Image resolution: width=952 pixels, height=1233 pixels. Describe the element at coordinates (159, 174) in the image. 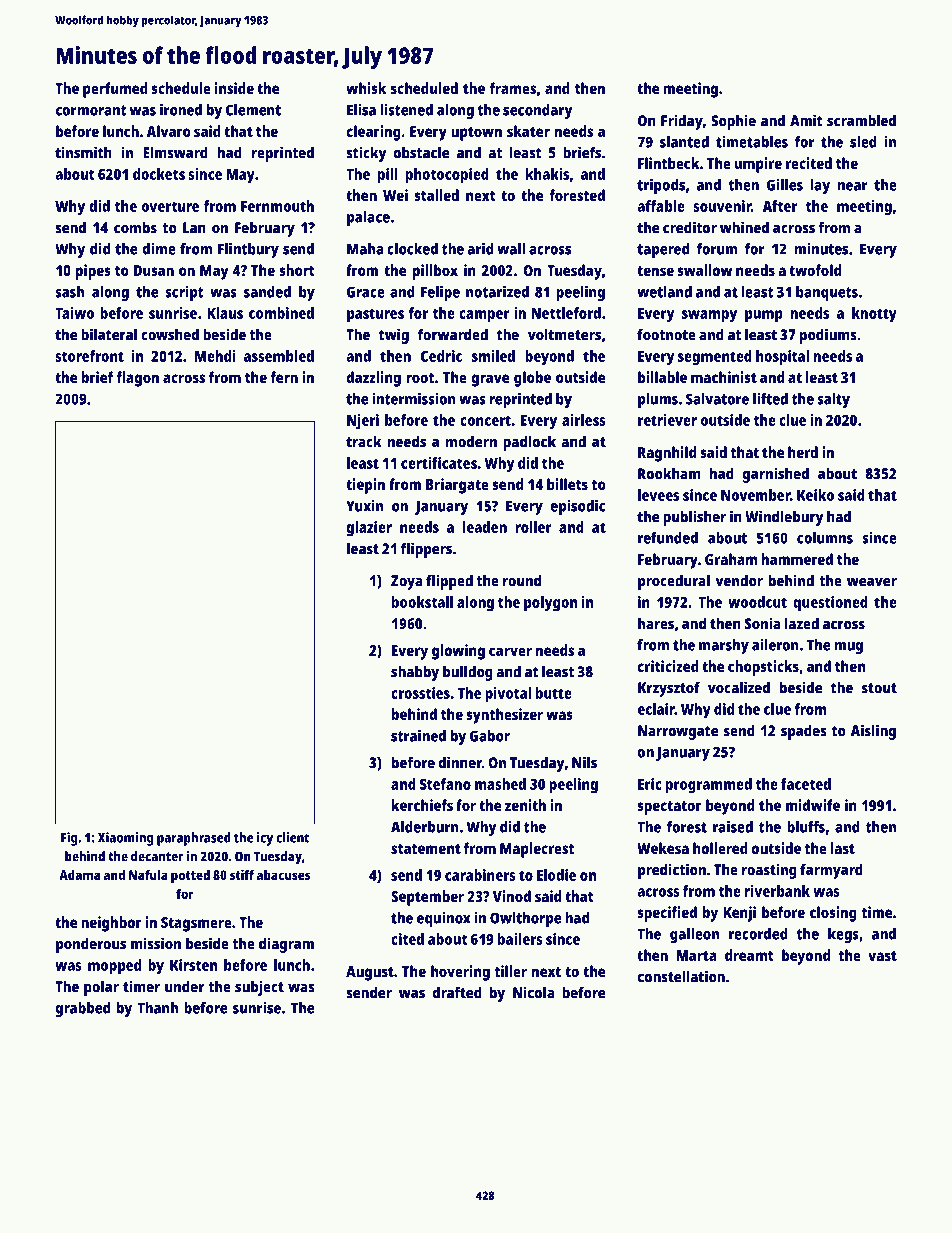

I see `dockets` at that location.
